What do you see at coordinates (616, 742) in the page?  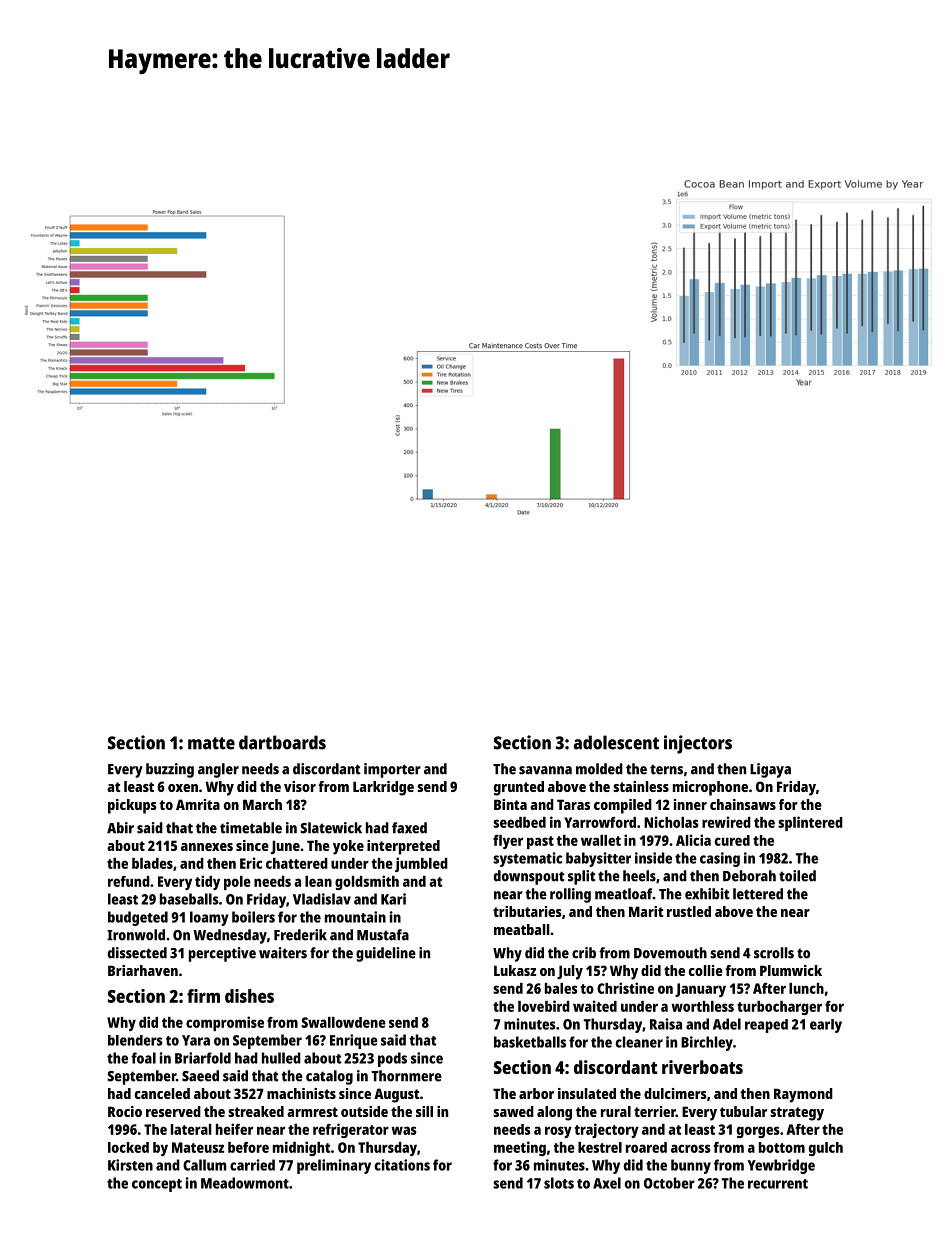 I see `adolescent` at bounding box center [616, 742].
